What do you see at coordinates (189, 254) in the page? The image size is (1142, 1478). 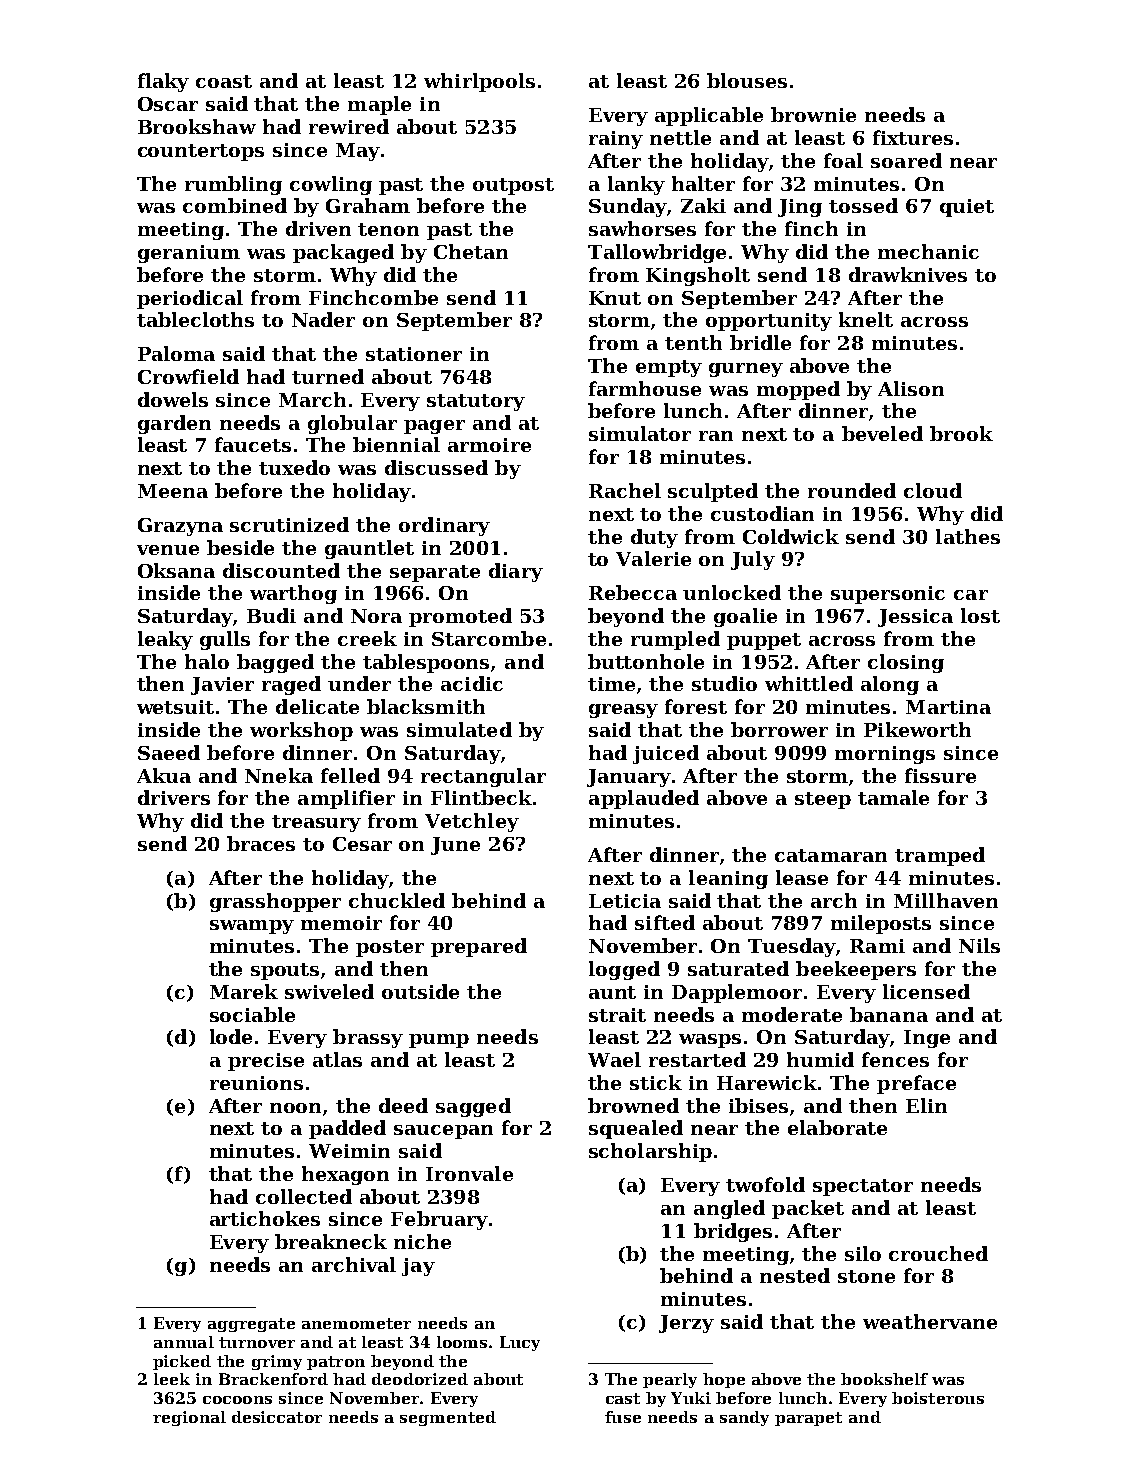 I see `geranium` at bounding box center [189, 254].
